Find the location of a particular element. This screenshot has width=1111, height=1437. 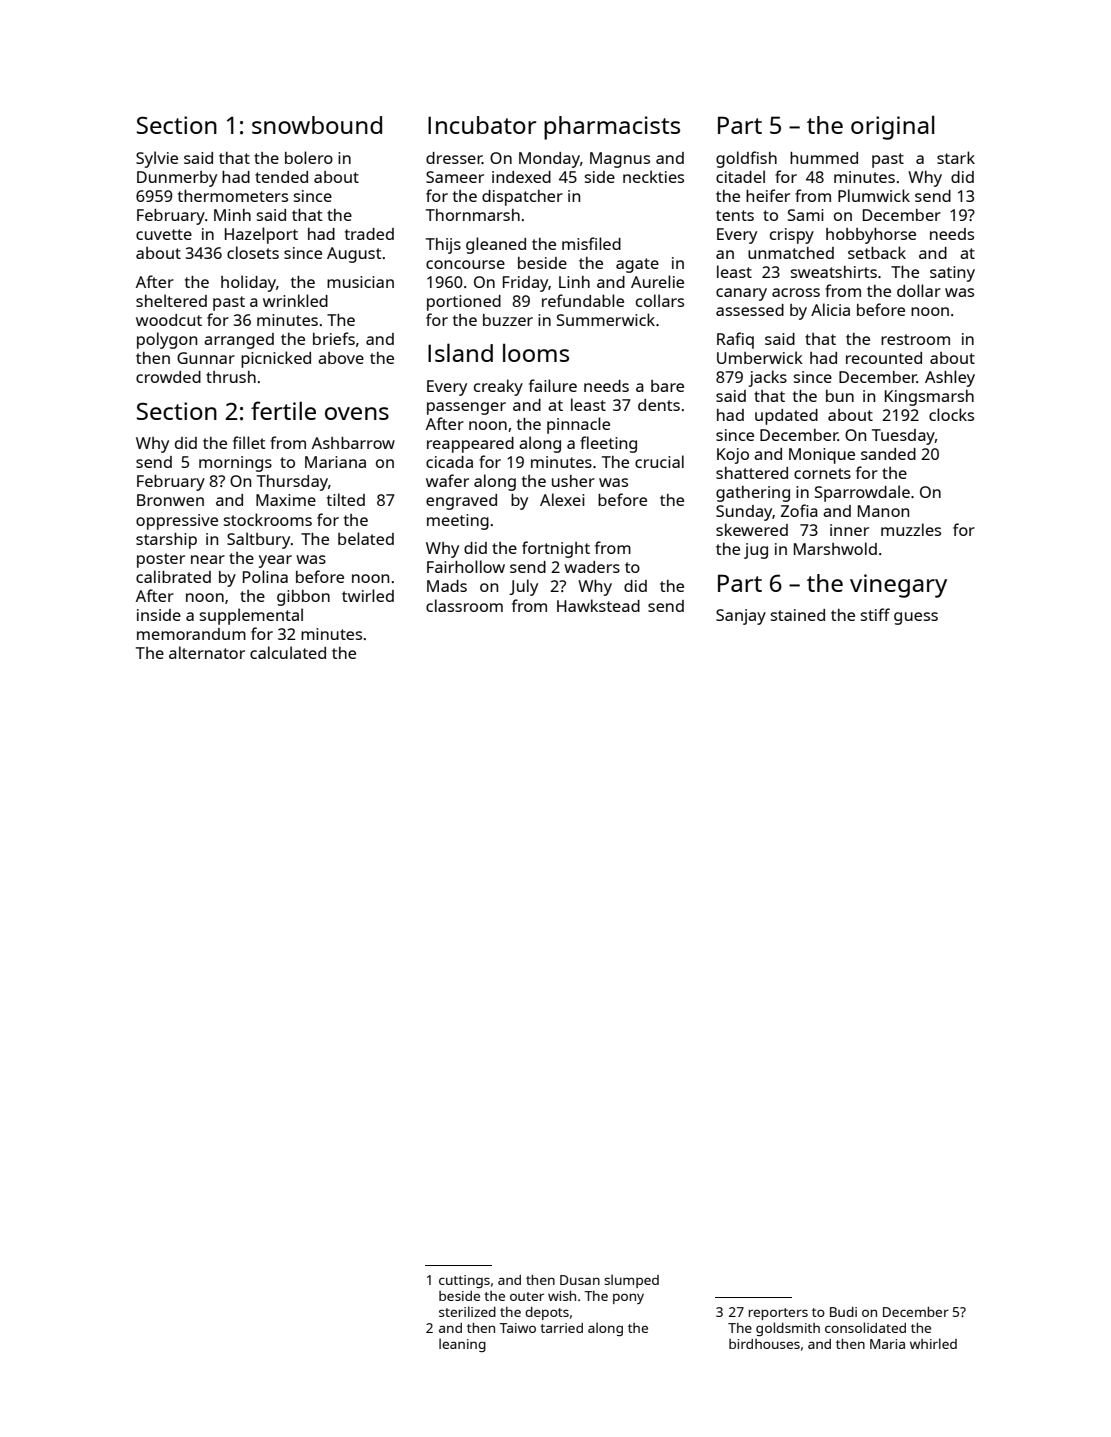

cuttings is located at coordinates (464, 1281).
